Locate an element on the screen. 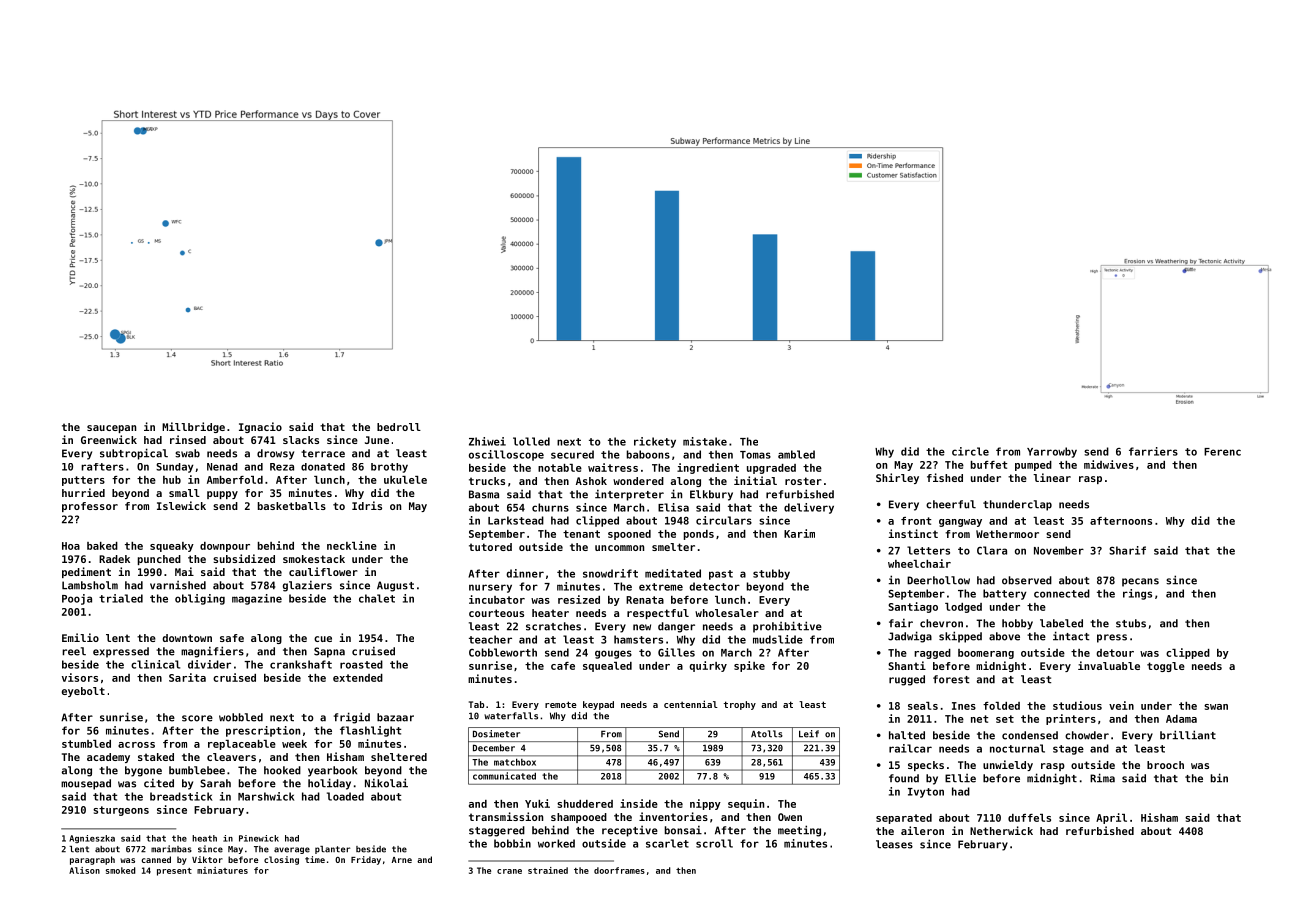  eyebolt is located at coordinates (83, 692).
